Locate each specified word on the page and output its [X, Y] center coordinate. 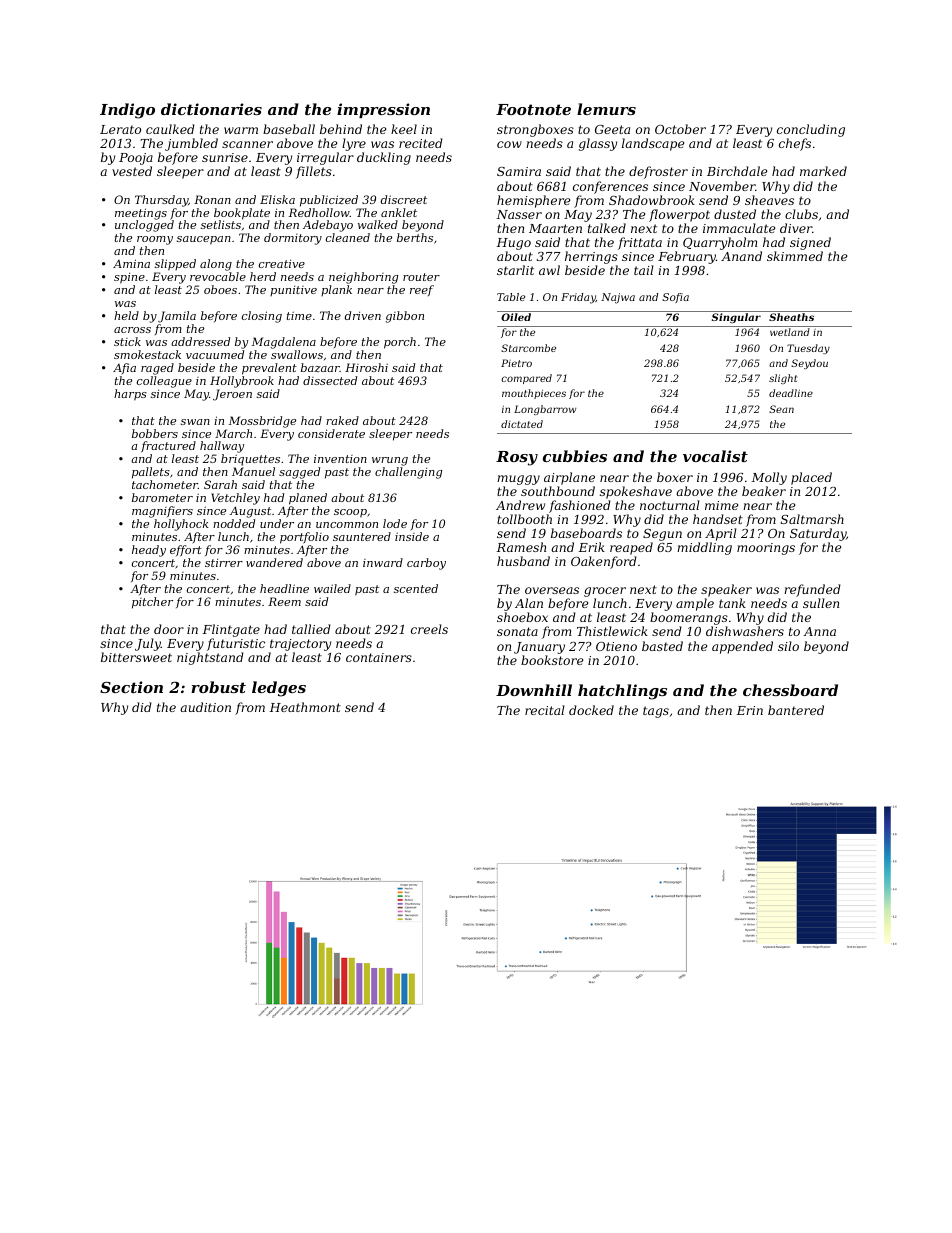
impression [383, 110]
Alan [529, 603]
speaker [726, 590]
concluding [811, 130]
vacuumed [215, 354]
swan [195, 422]
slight [783, 379]
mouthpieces [534, 394]
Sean [781, 409]
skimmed [795, 256]
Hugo [513, 244]
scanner [247, 144]
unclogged [144, 226]
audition [205, 707]
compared [526, 379]
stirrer [224, 562]
